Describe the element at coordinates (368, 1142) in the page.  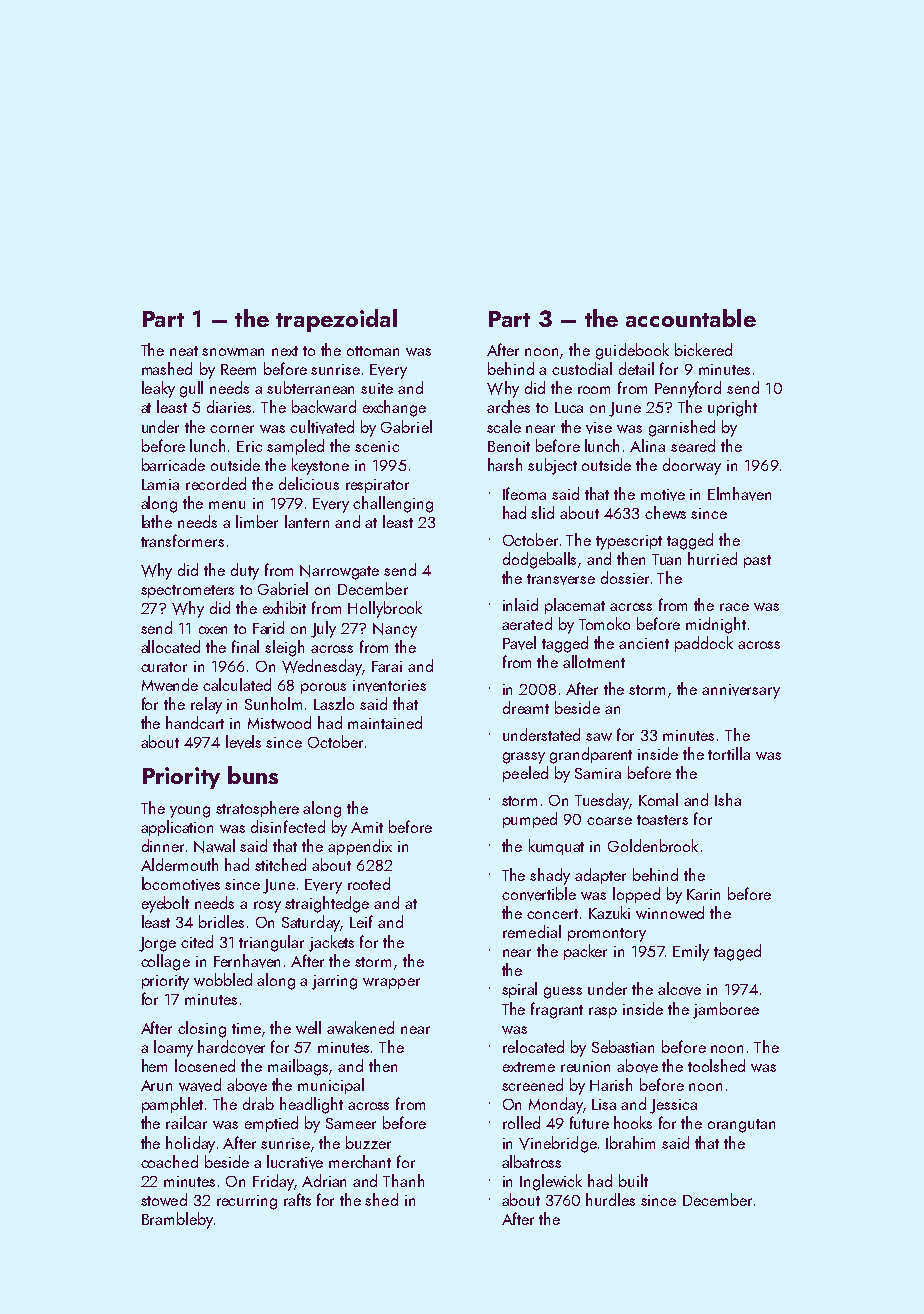
I see `buzzer` at that location.
